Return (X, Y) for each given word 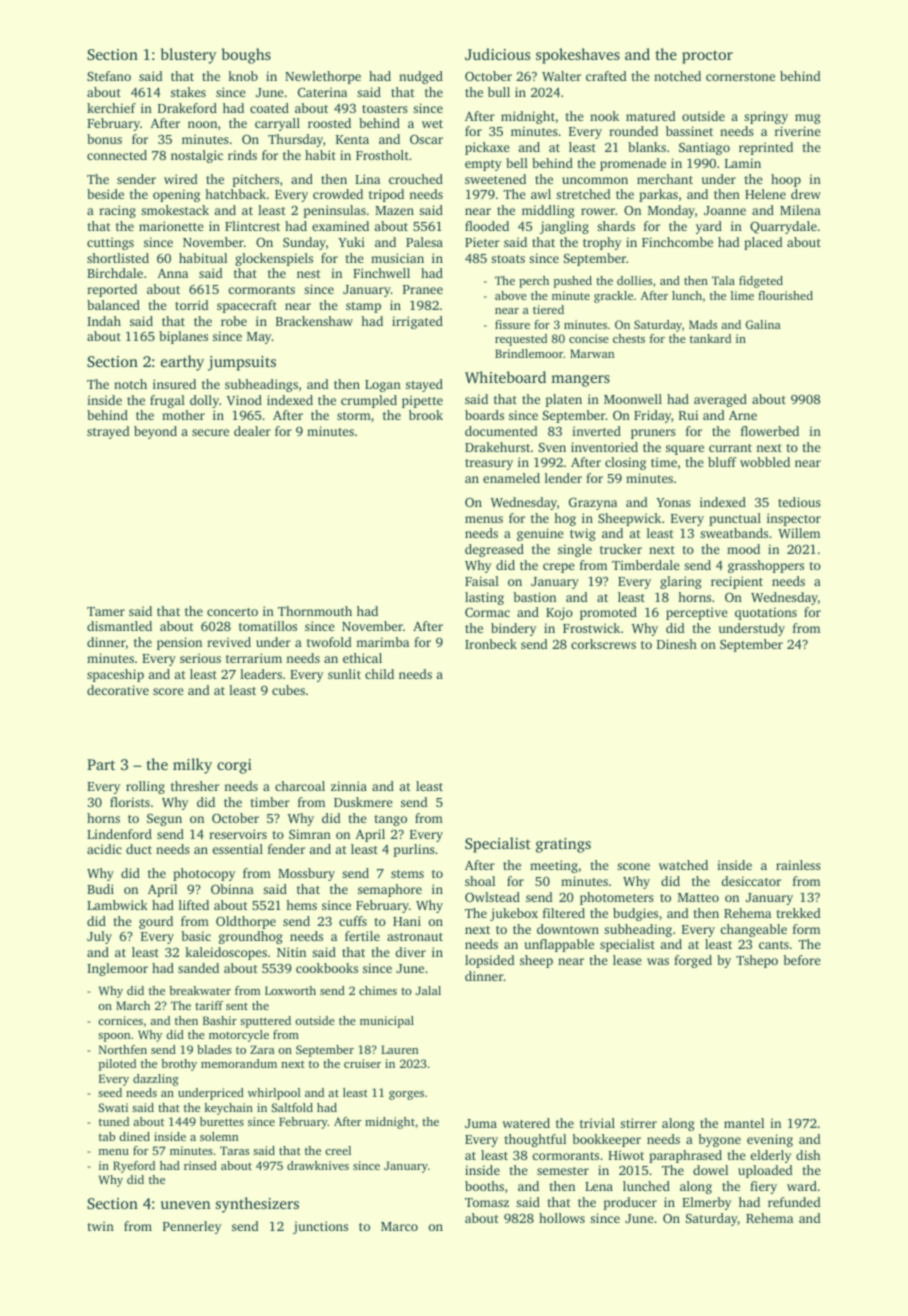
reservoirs (238, 834)
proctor (707, 57)
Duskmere (363, 802)
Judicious (497, 54)
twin (100, 1226)
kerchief (111, 108)
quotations (766, 613)
